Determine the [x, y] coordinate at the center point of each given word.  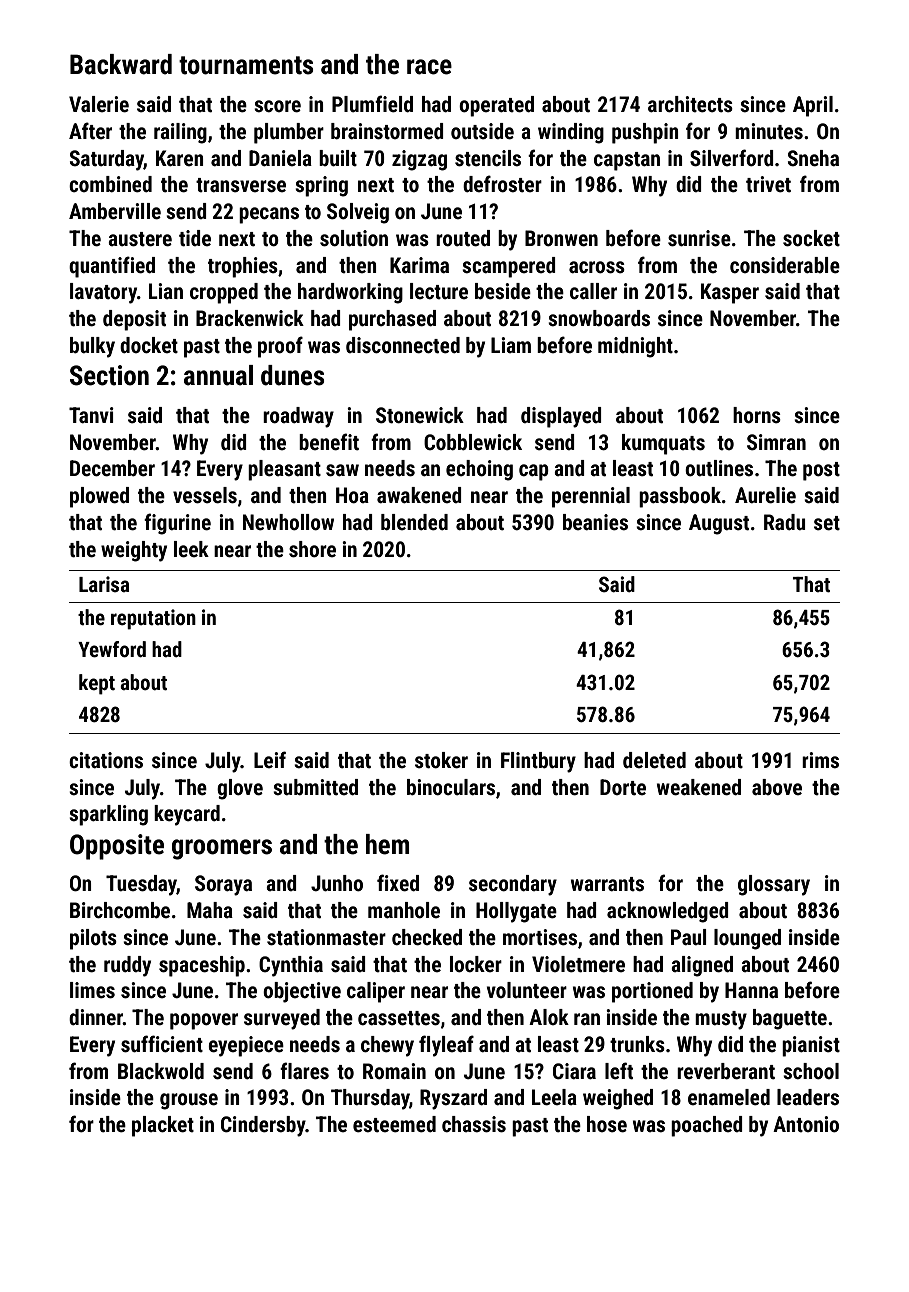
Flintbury [538, 762]
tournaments [246, 65]
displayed [561, 417]
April [813, 106]
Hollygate [516, 912]
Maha [210, 910]
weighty [134, 551]
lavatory [103, 293]
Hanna [751, 990]
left [619, 1071]
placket [163, 1126]
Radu [785, 522]
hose [607, 1124]
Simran [776, 442]
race [429, 67]
